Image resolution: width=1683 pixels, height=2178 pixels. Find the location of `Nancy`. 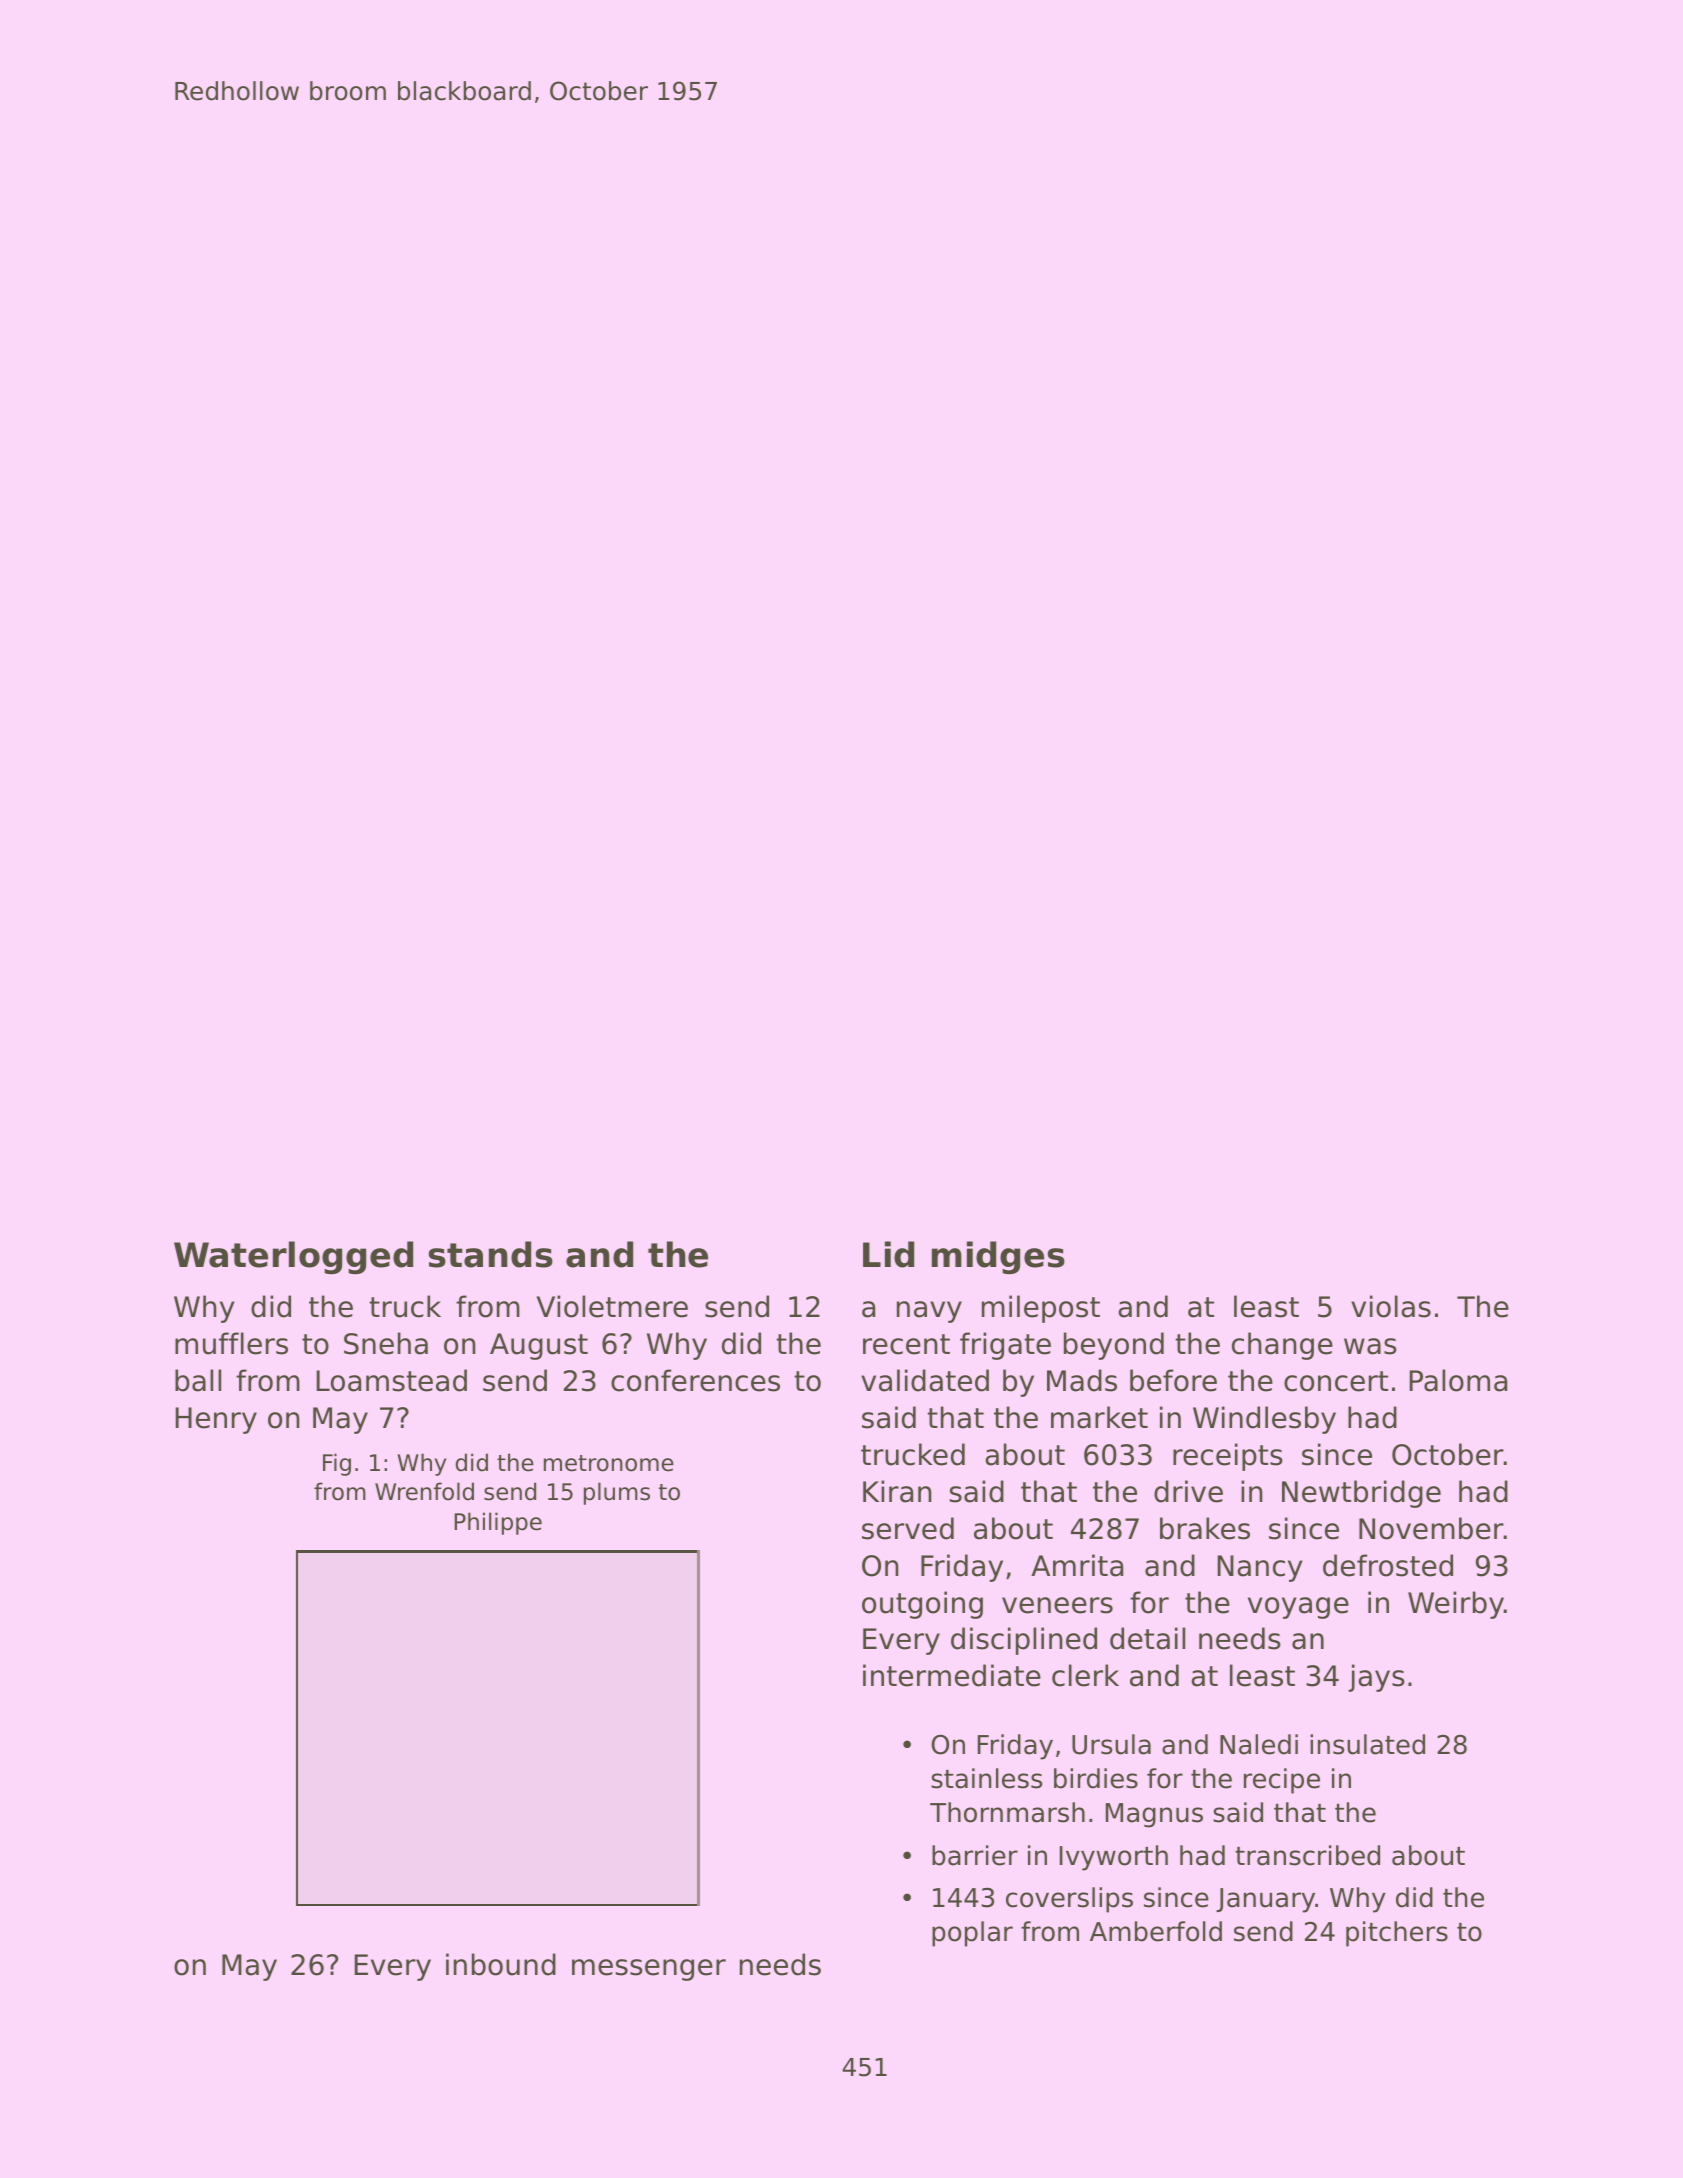

Nancy is located at coordinates (1260, 1568).
